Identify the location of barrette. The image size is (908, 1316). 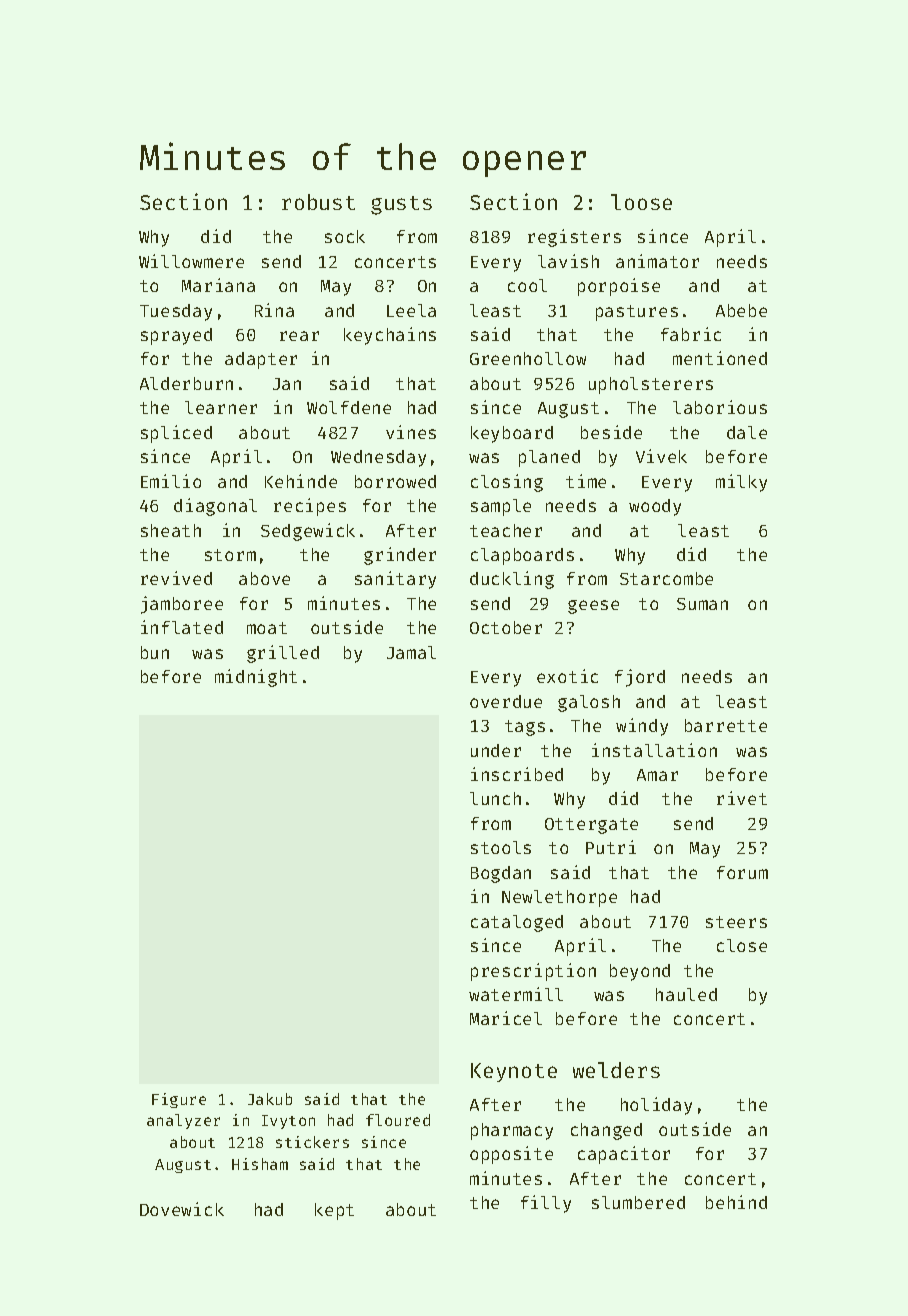
(726, 725).
